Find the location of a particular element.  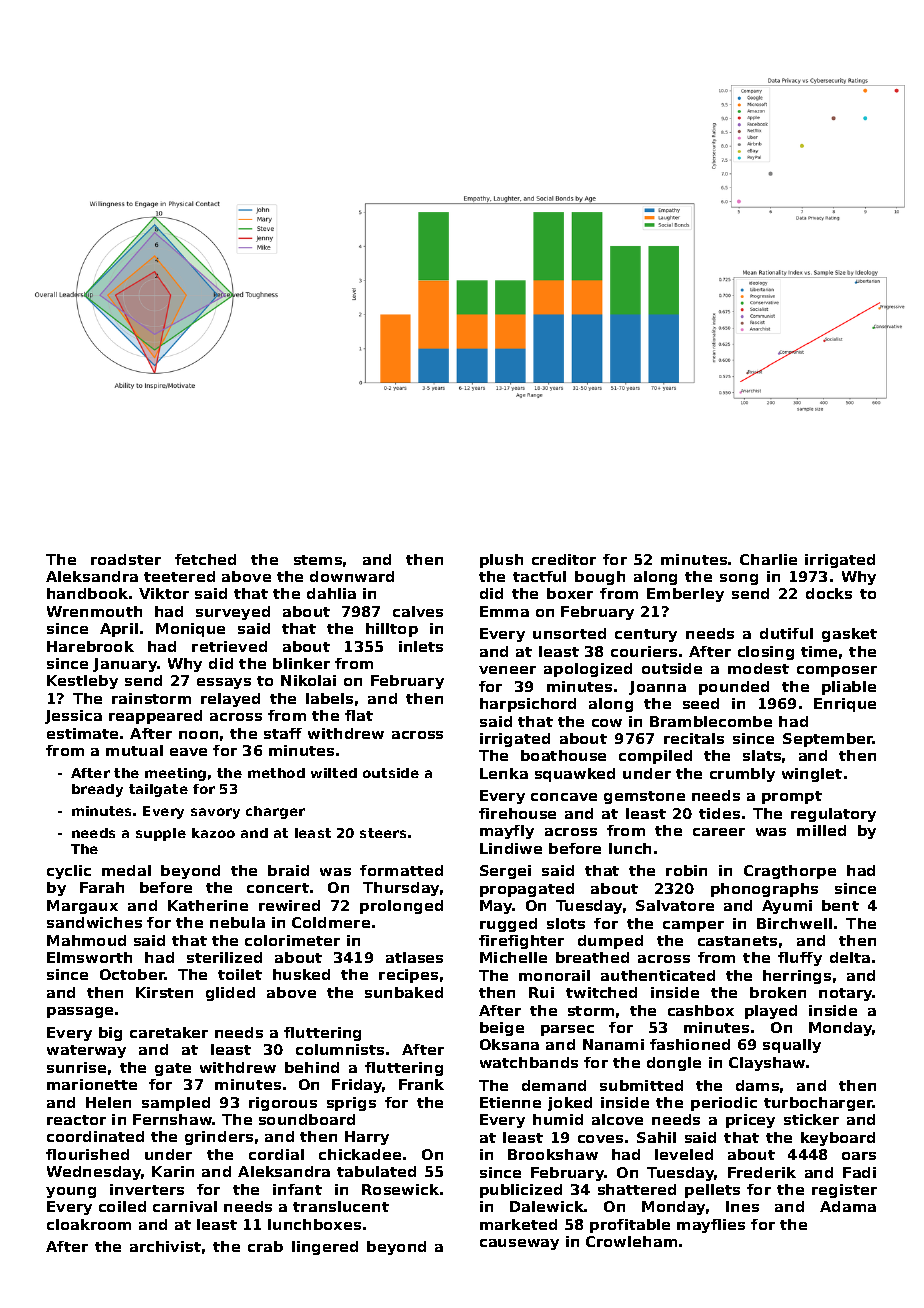

roadster is located at coordinates (126, 559).
